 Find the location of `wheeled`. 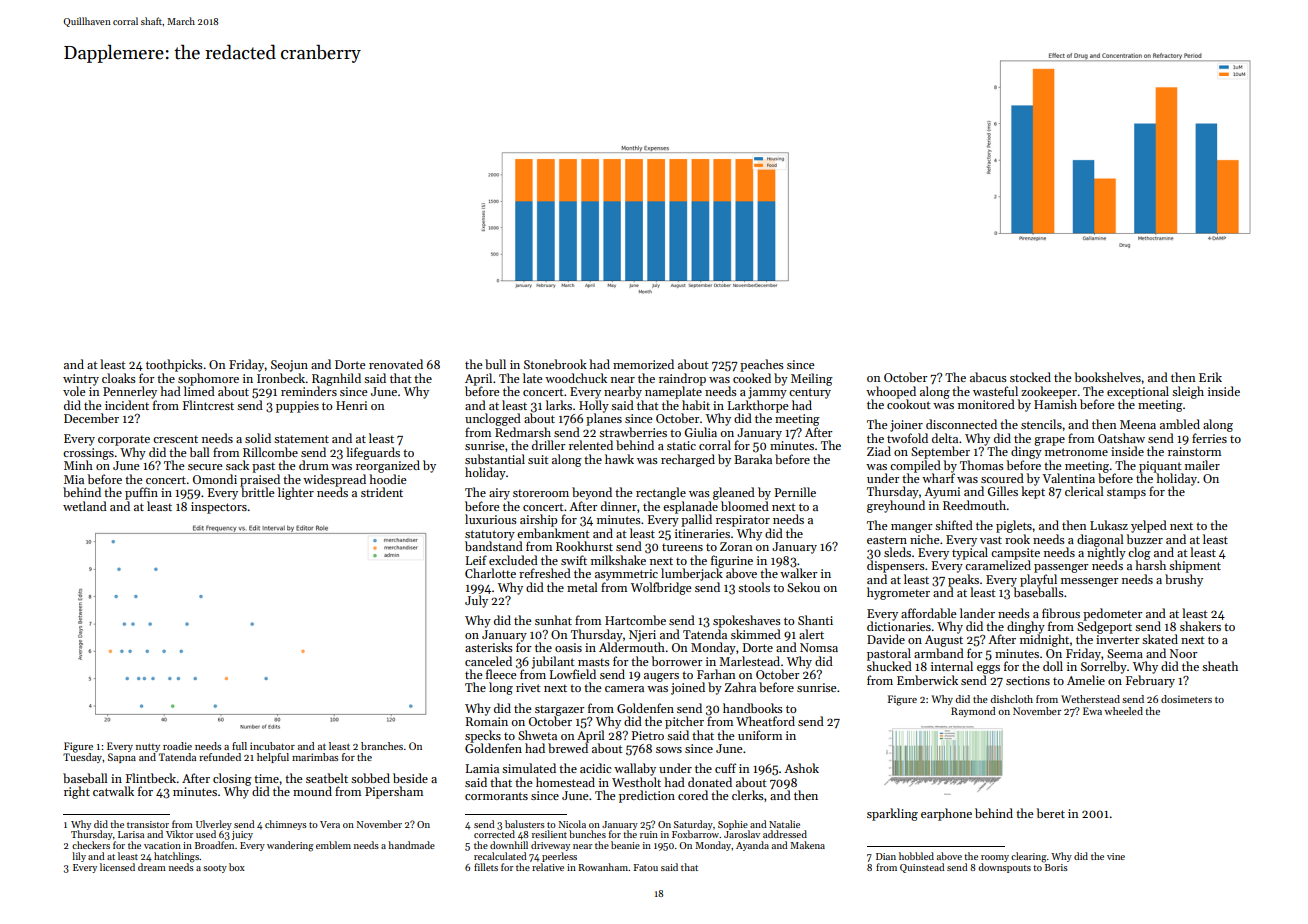

wheeled is located at coordinates (1123, 711).
